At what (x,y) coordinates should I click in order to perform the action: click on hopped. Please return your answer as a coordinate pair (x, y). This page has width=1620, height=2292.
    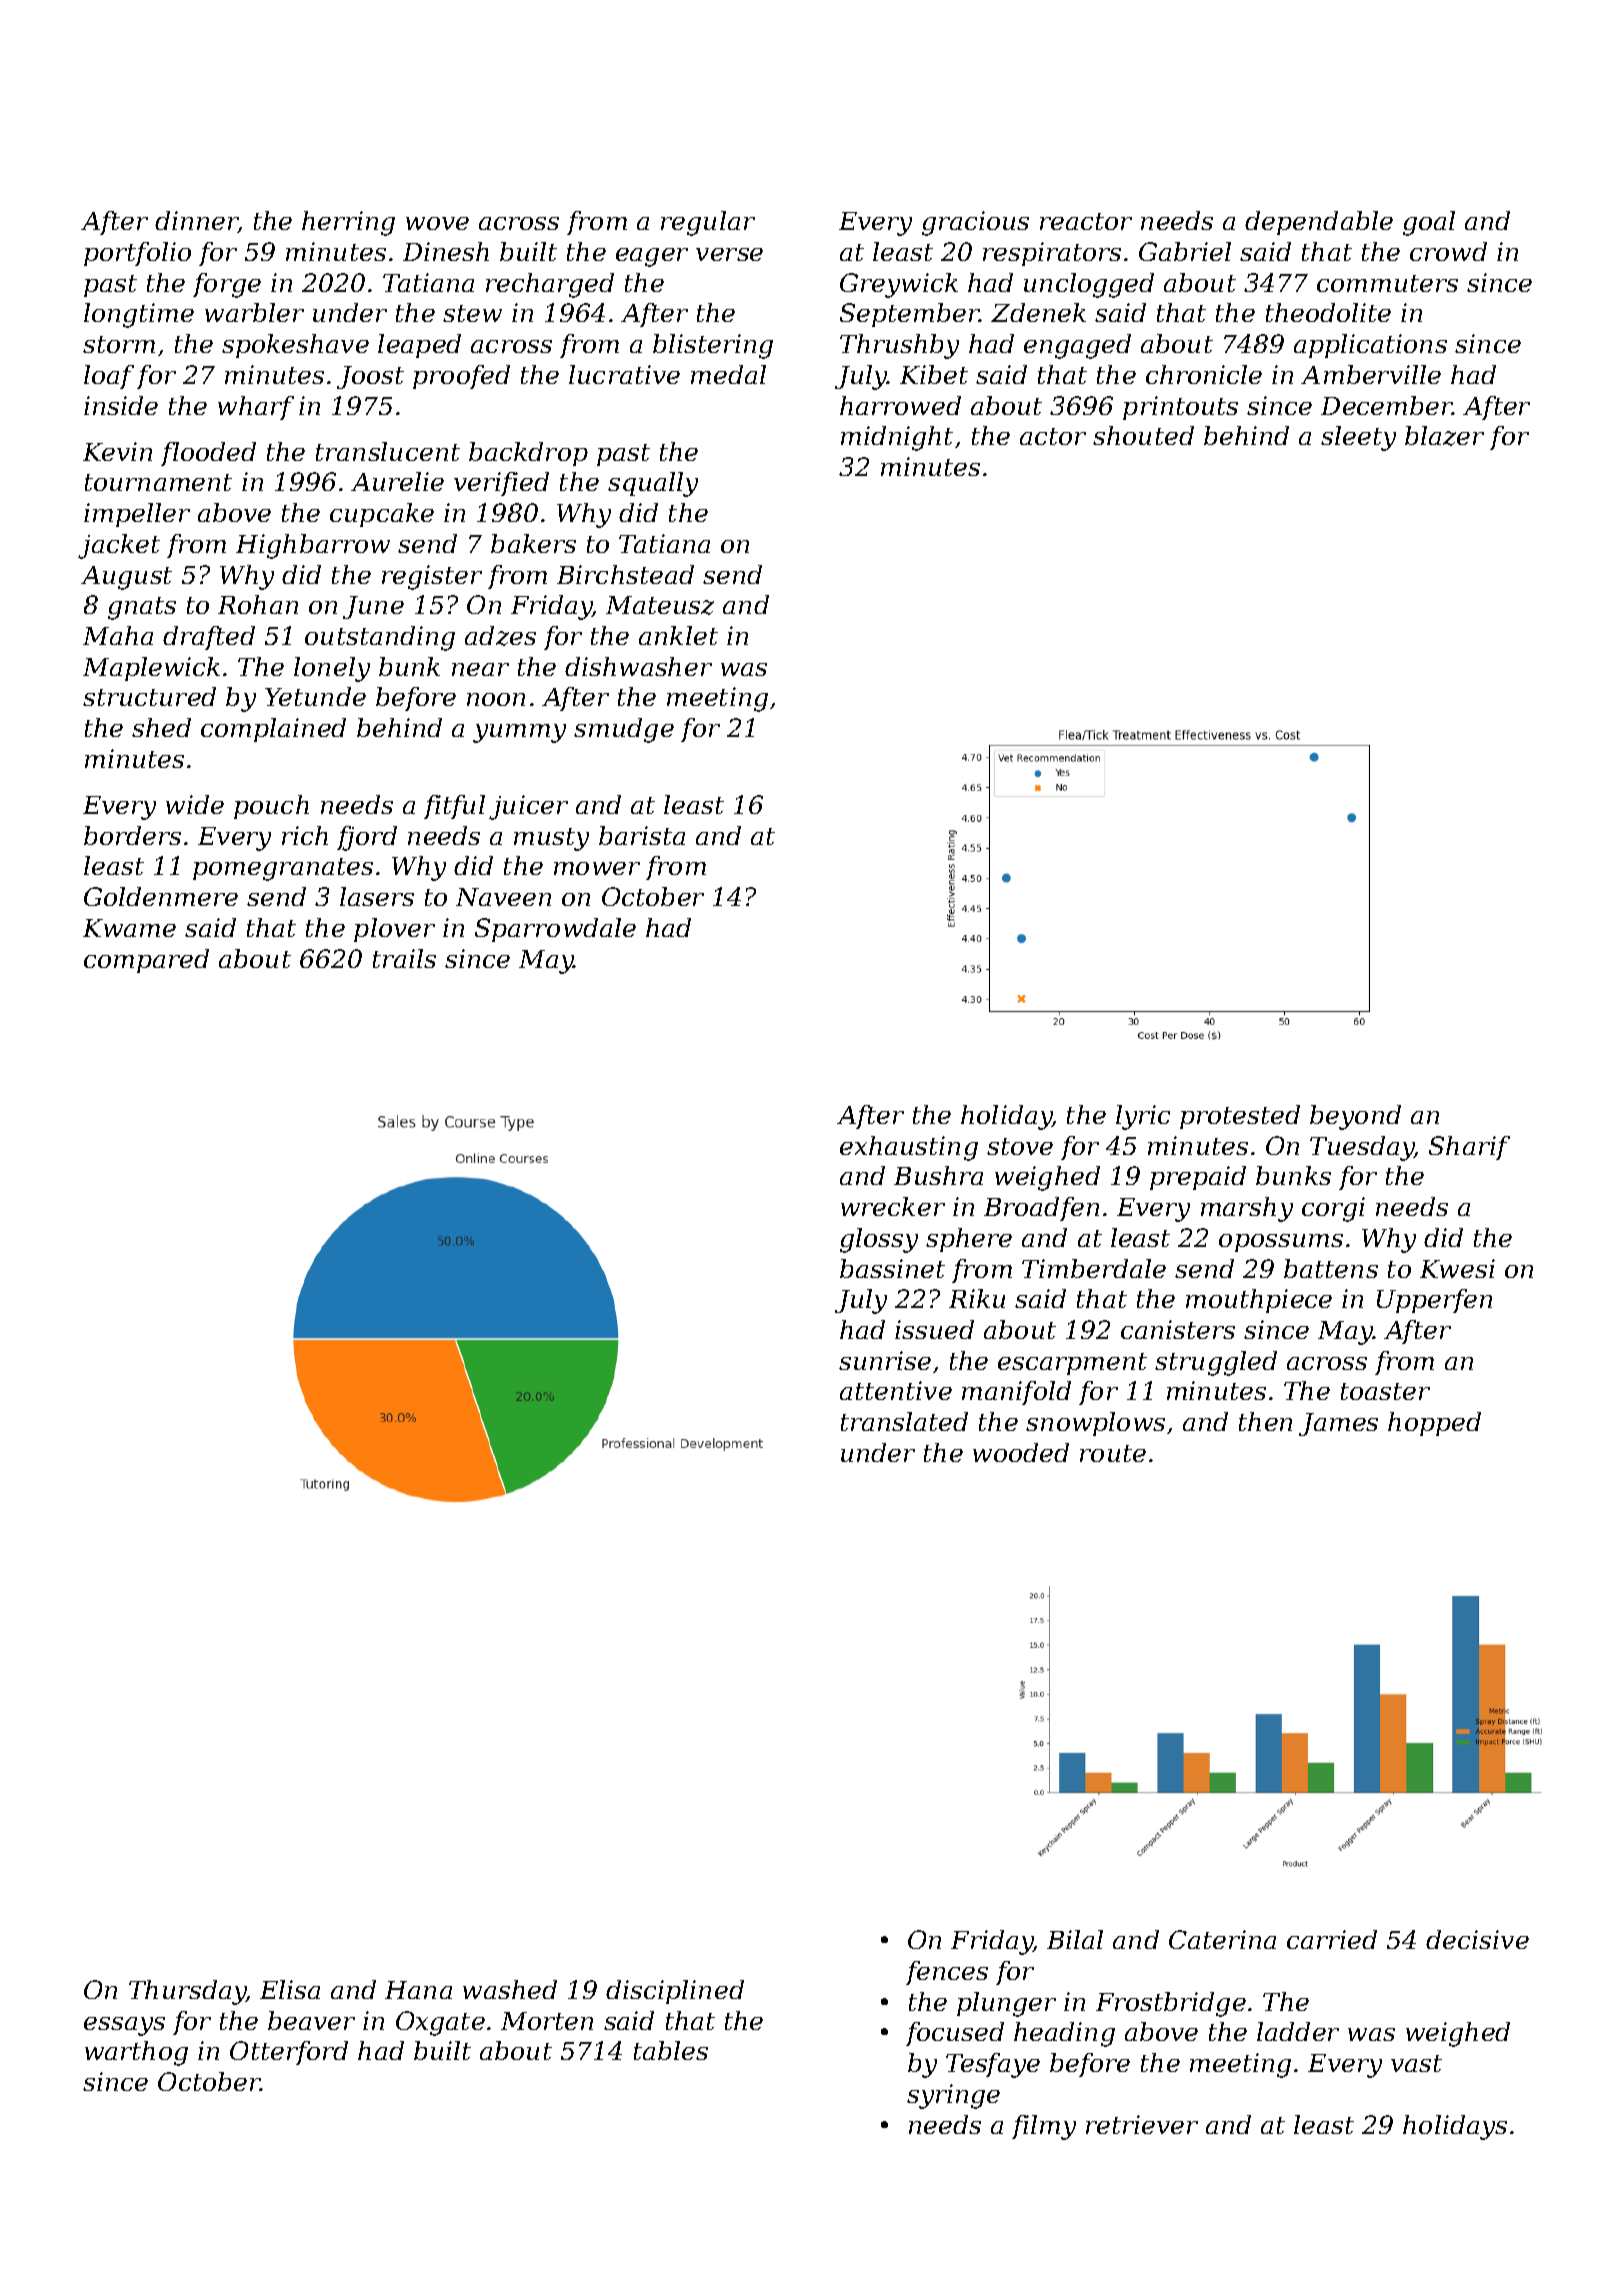
    Looking at the image, I should click on (1434, 1424).
